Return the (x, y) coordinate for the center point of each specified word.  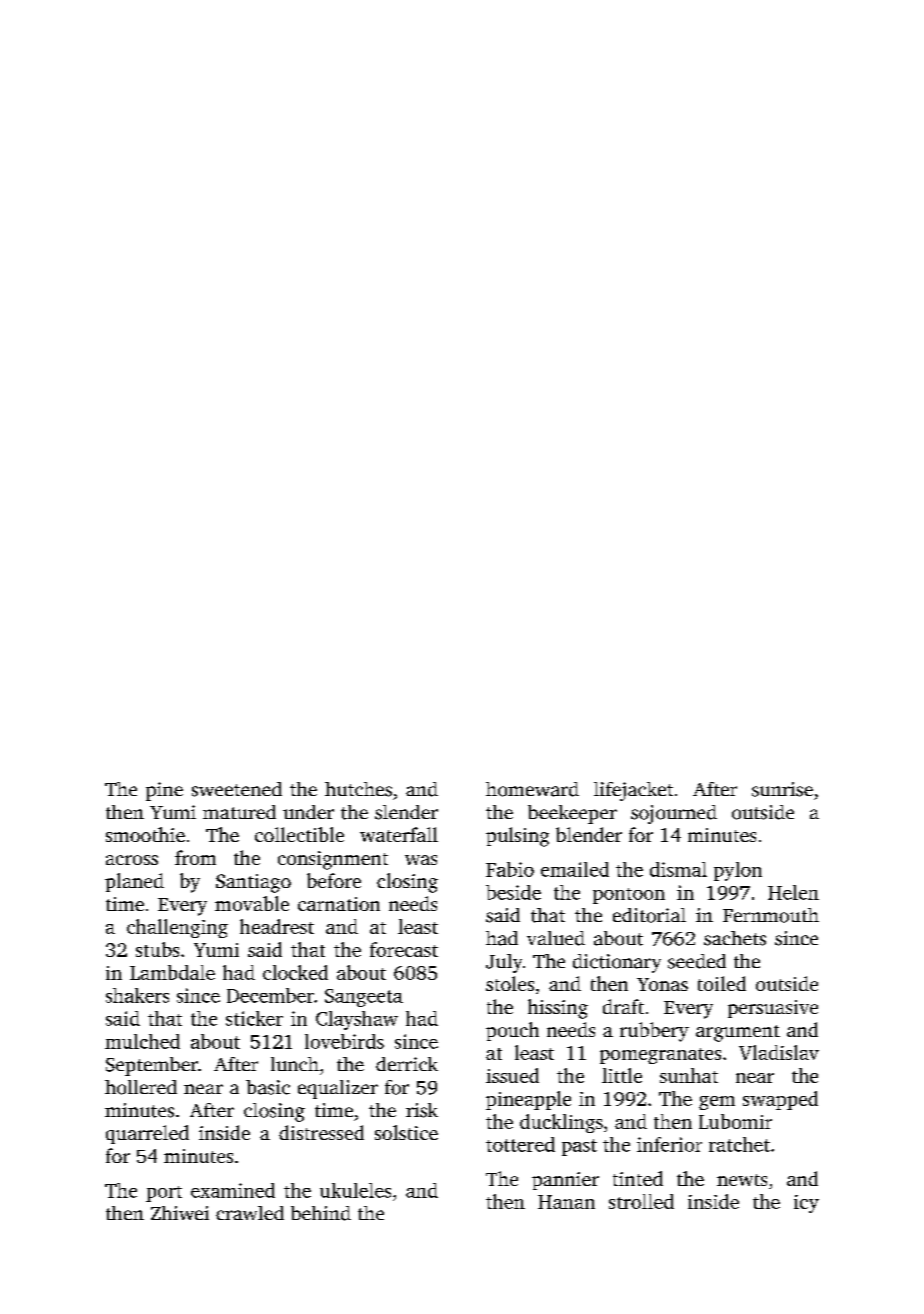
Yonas (662, 984)
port (164, 1194)
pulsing (517, 837)
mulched (142, 1041)
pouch (512, 1031)
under (308, 812)
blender (589, 834)
